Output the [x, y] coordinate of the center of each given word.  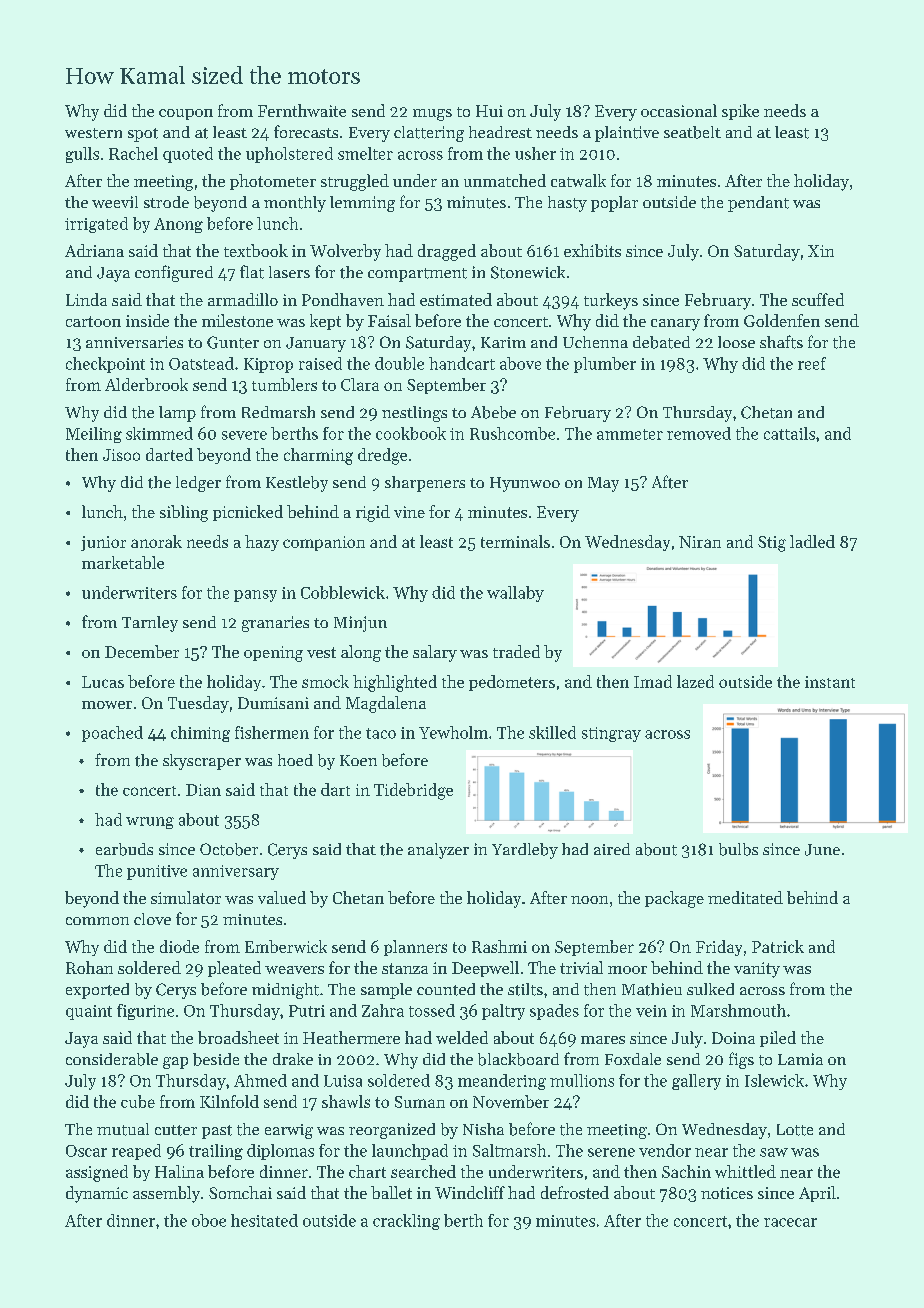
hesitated [264, 1220]
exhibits [592, 250]
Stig [772, 544]
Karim [503, 342]
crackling [406, 1222]
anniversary [236, 872]
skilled [552, 732]
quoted [188, 155]
